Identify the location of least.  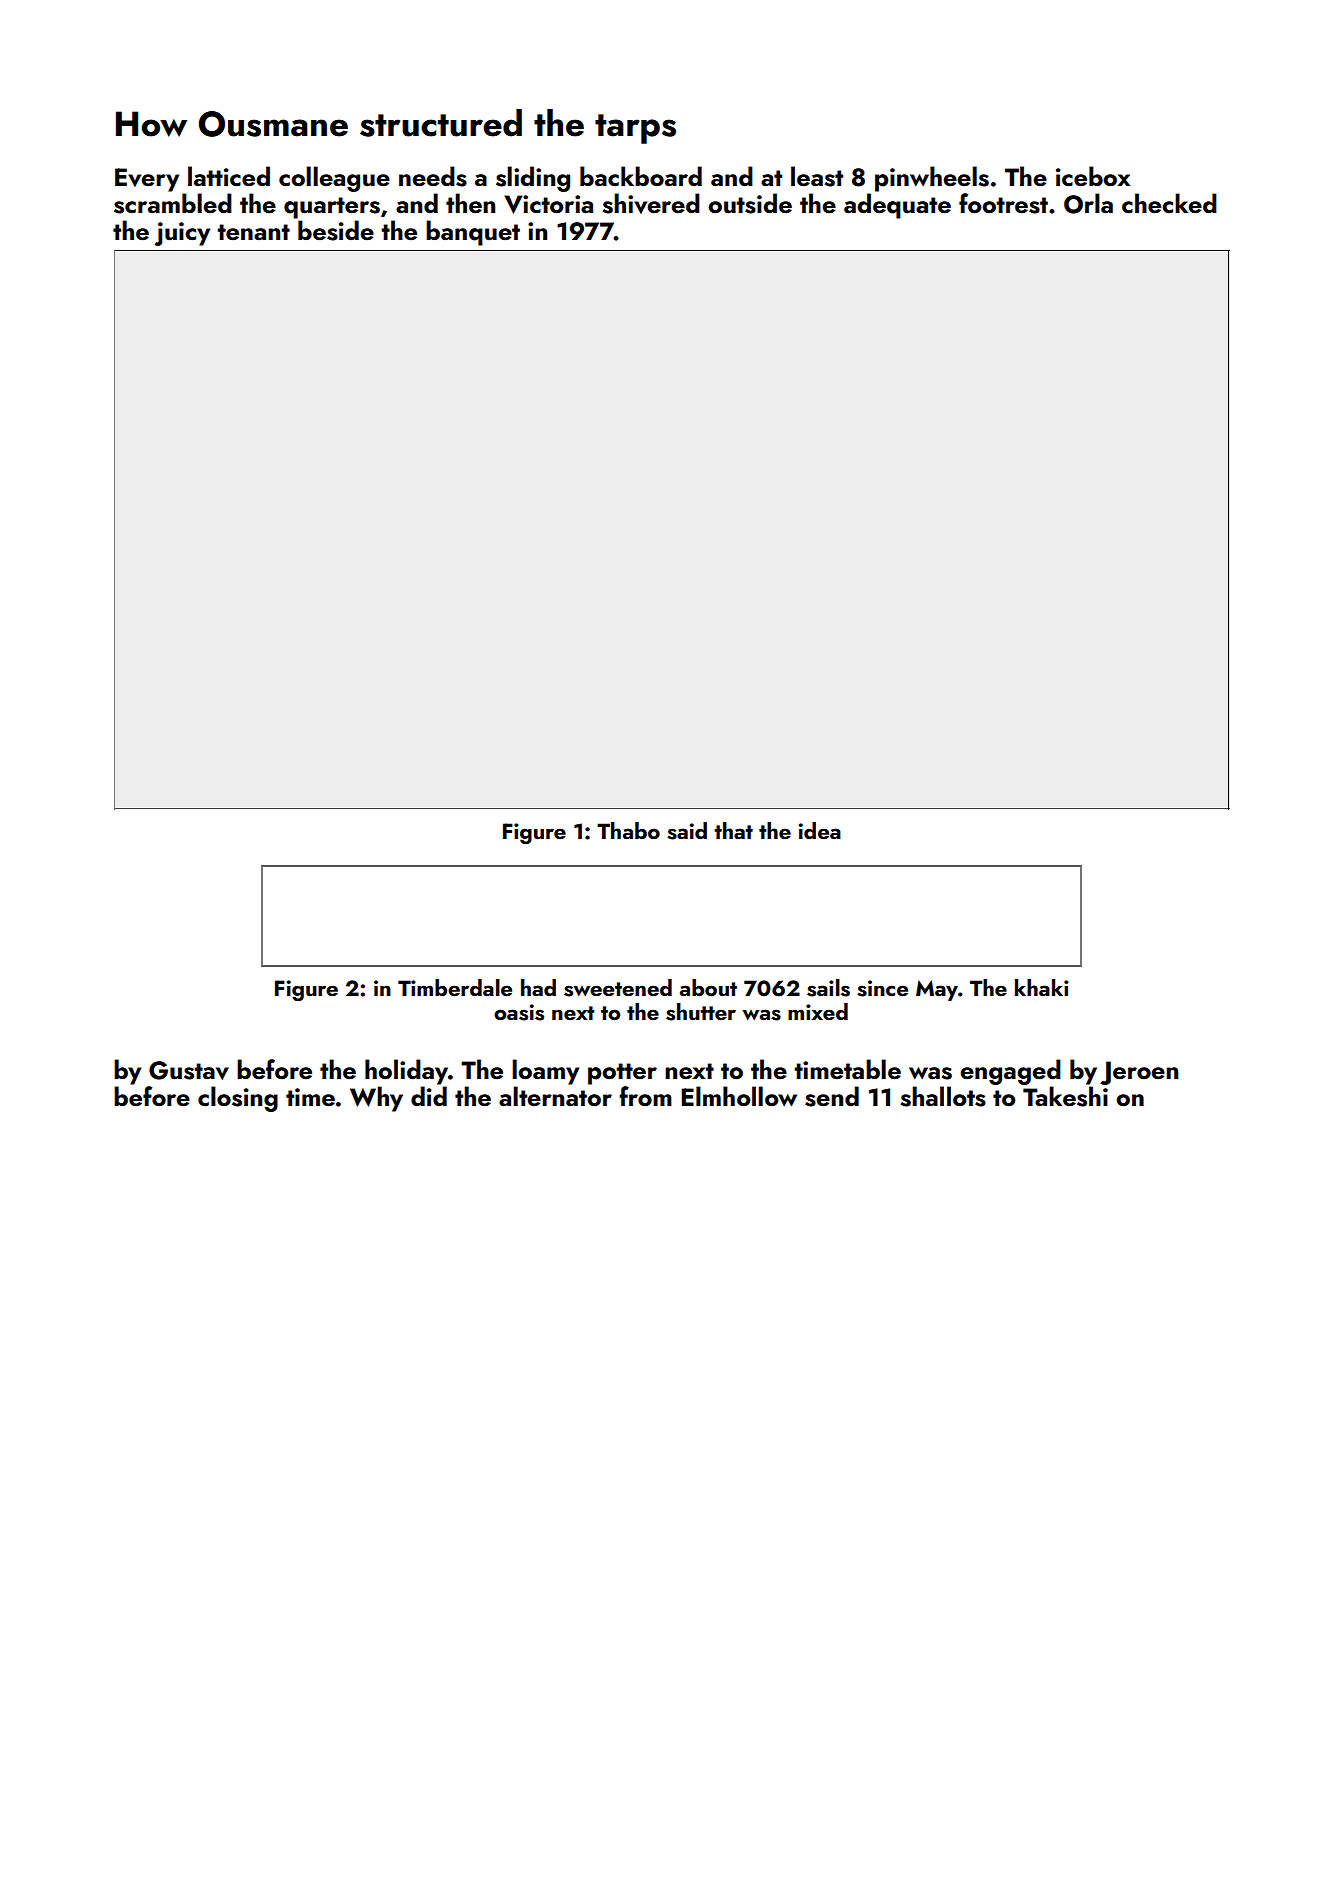
(817, 176).
